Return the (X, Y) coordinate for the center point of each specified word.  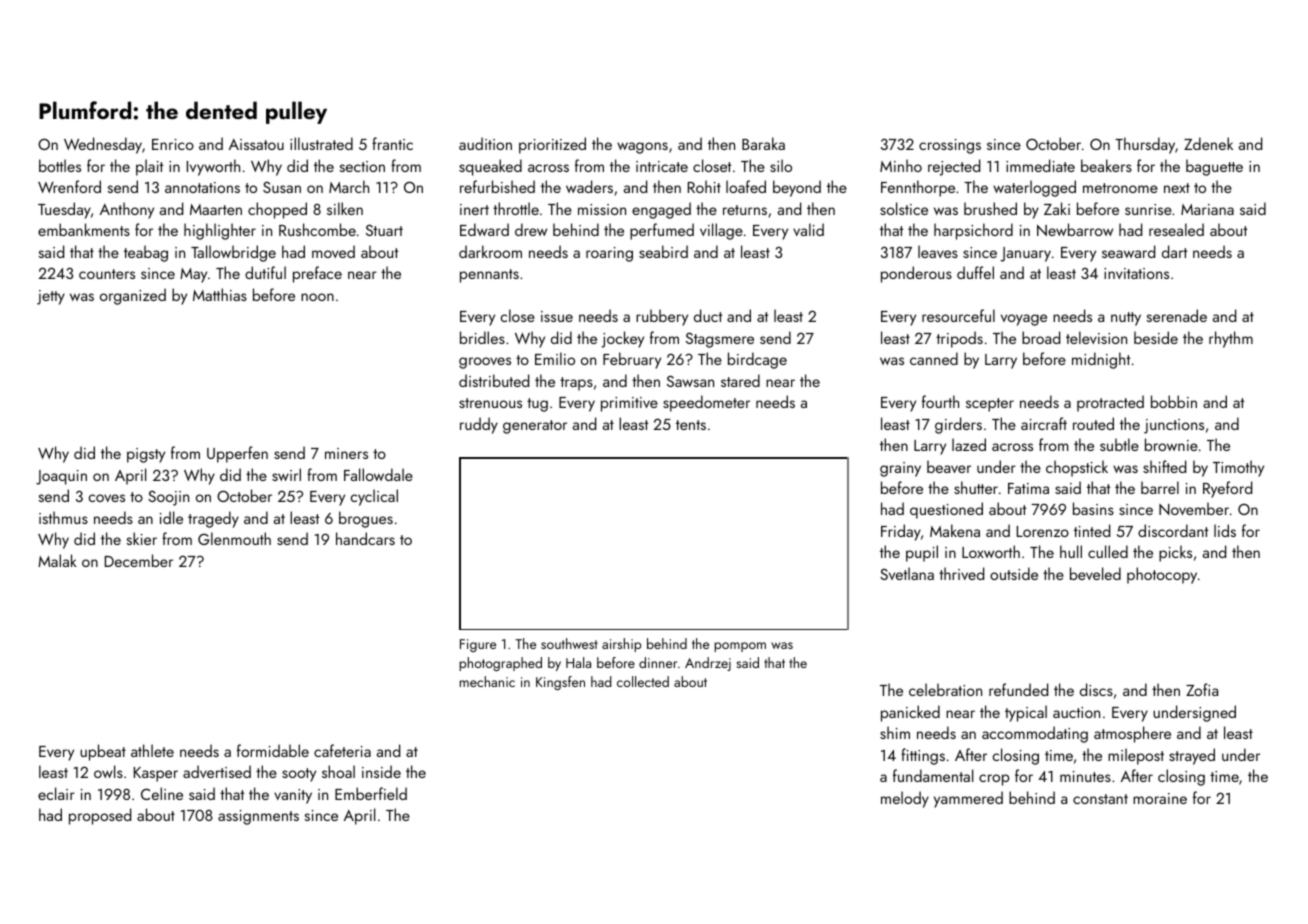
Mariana (1207, 209)
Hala (578, 662)
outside (1014, 573)
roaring (609, 254)
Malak (57, 560)
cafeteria (342, 750)
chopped (277, 210)
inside (381, 771)
